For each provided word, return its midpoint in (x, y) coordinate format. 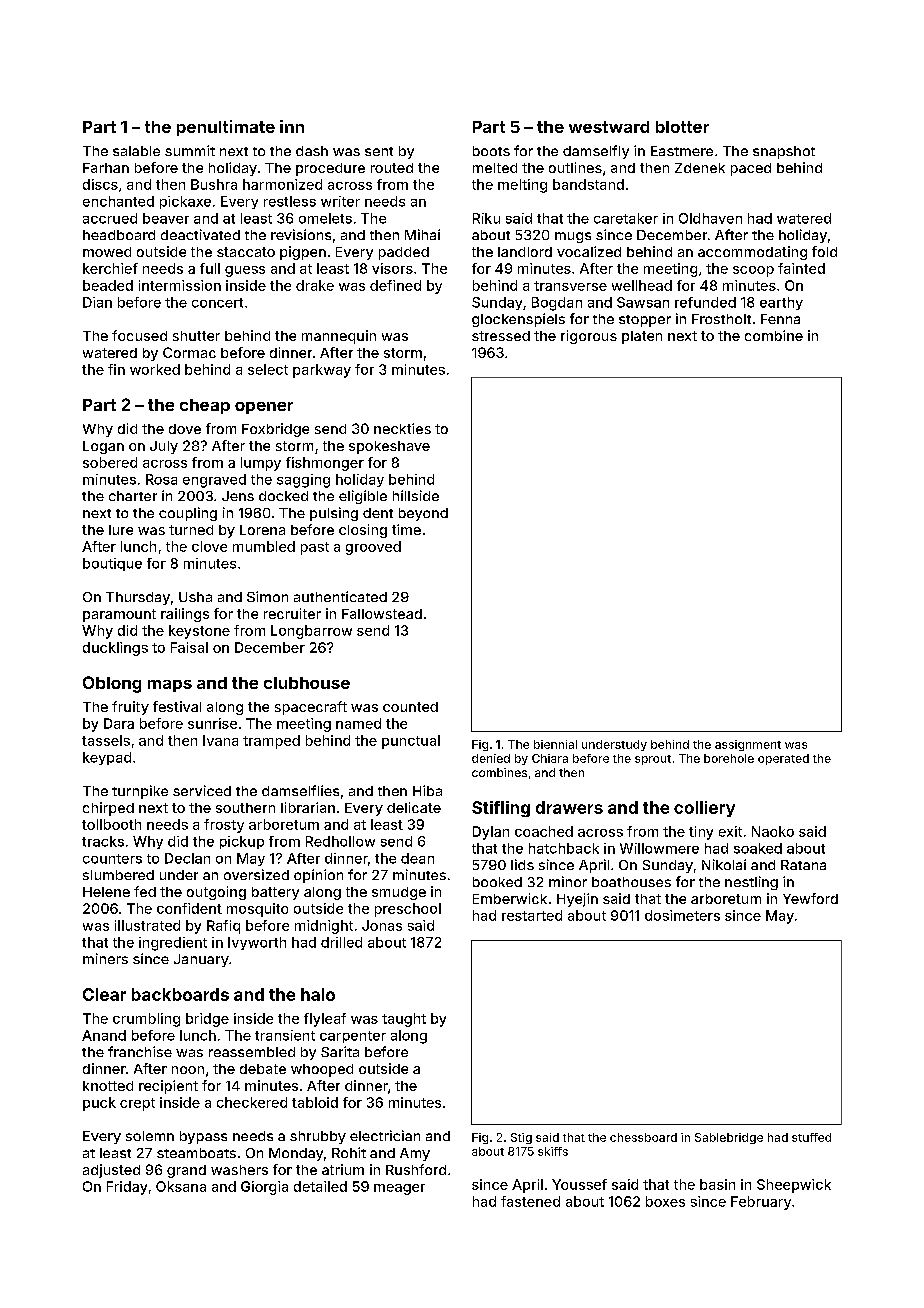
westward (609, 127)
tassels (106, 740)
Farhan (106, 168)
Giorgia (264, 1188)
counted (410, 707)
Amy (415, 1154)
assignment (748, 745)
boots (491, 151)
